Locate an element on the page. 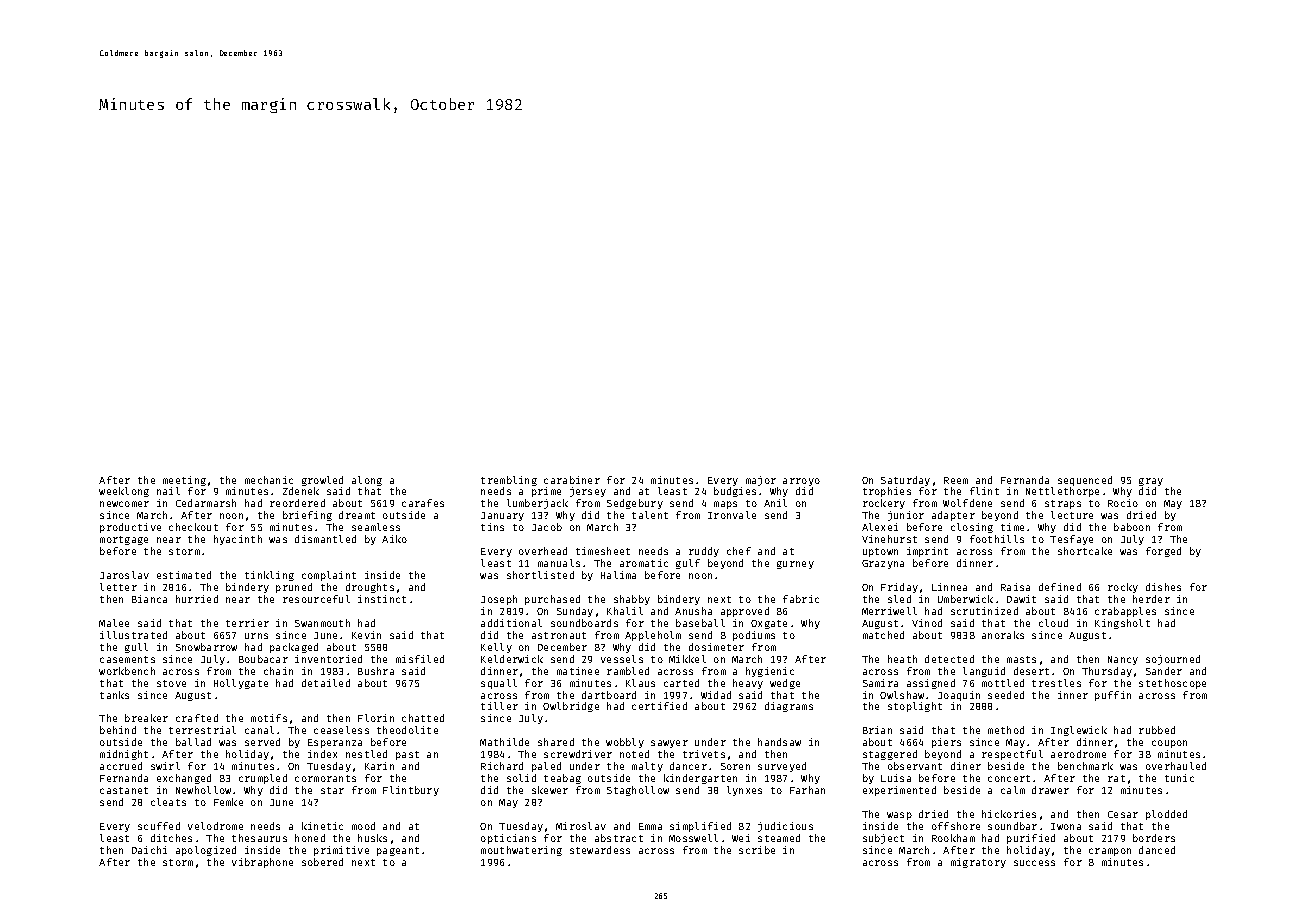 This document has height=924, width=1308. accrued is located at coordinates (121, 766).
